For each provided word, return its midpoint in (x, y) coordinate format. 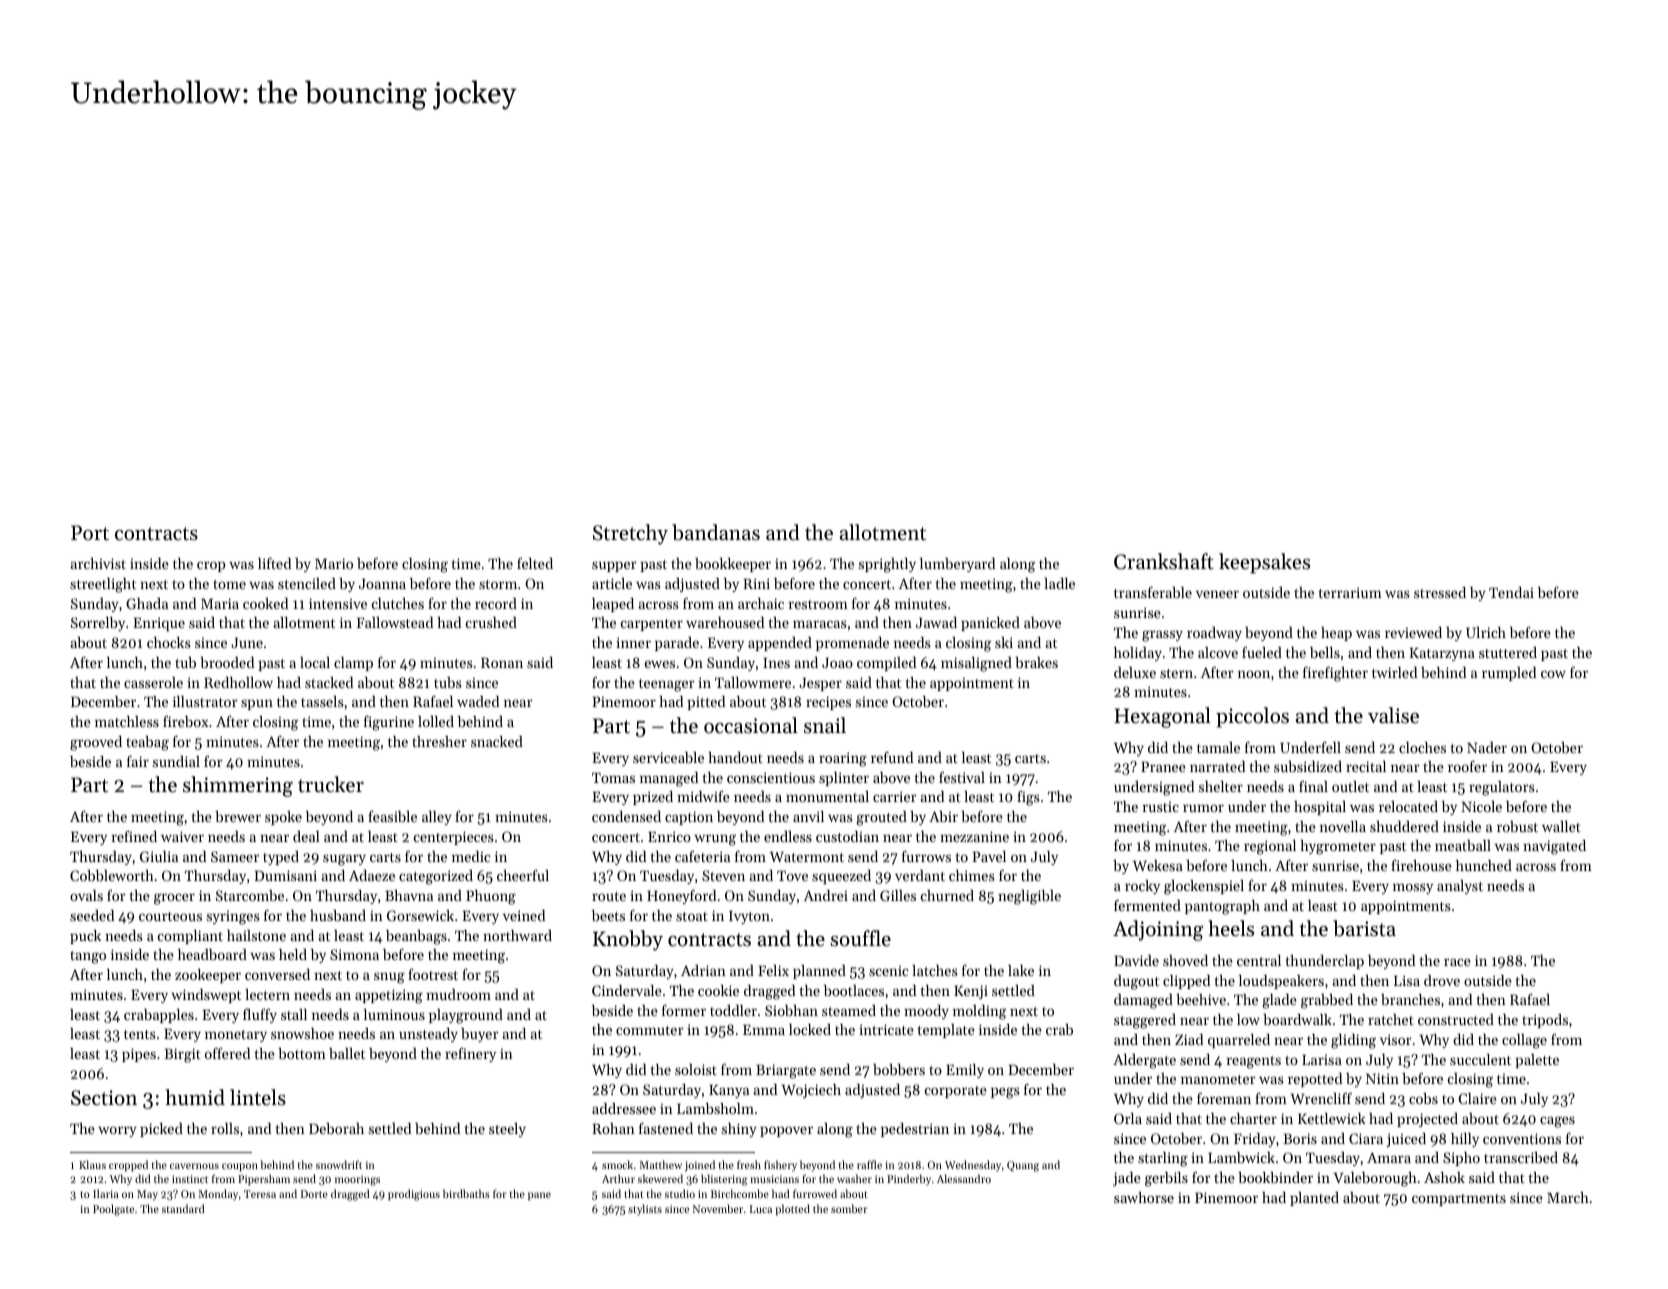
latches (935, 970)
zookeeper (208, 976)
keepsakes (1264, 563)
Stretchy (630, 534)
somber (849, 1208)
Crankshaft (1164, 561)
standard (183, 1208)
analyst (1460, 887)
